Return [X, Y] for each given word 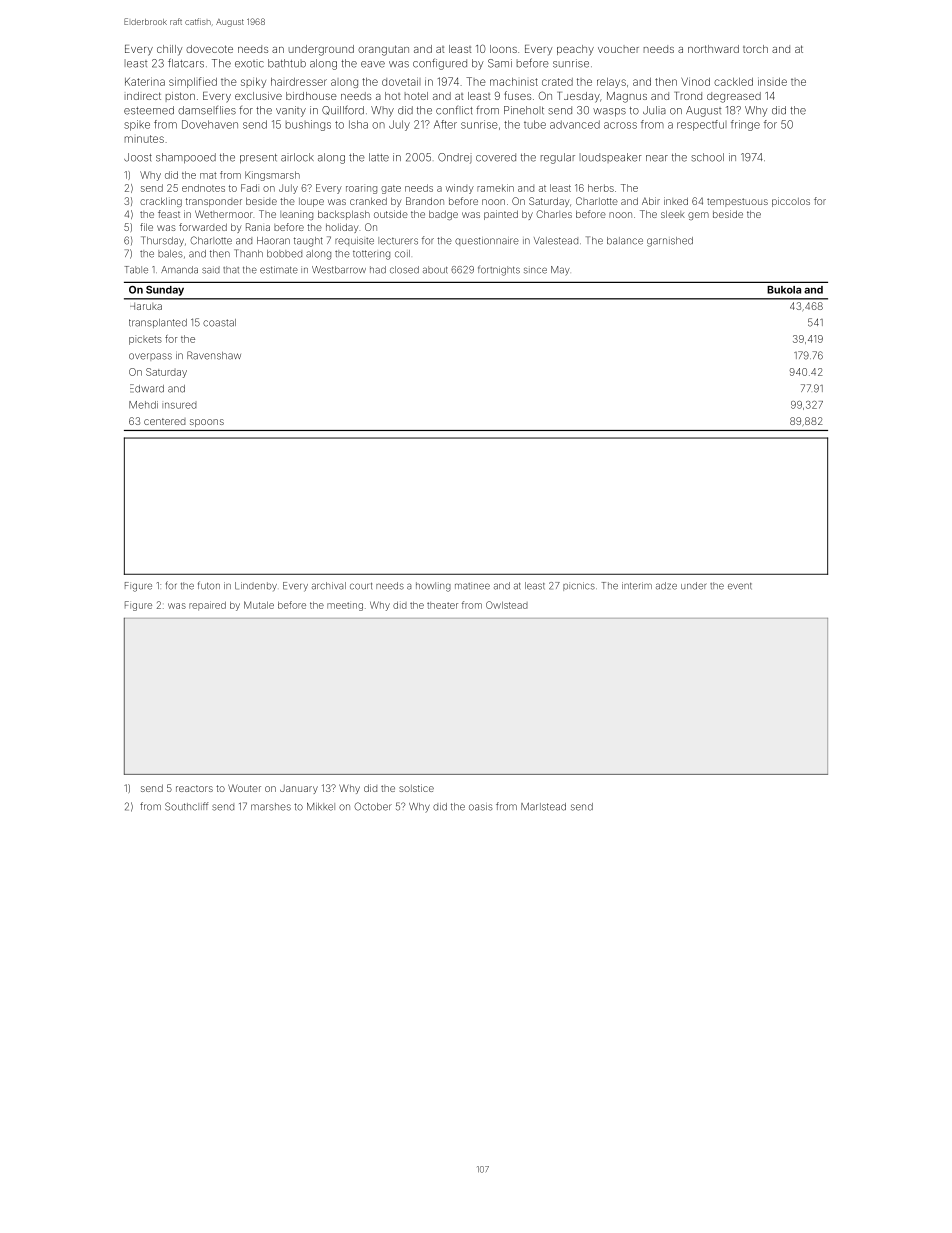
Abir [651, 201]
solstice [416, 788]
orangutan [383, 50]
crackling [161, 202]
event [740, 586]
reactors [194, 788]
